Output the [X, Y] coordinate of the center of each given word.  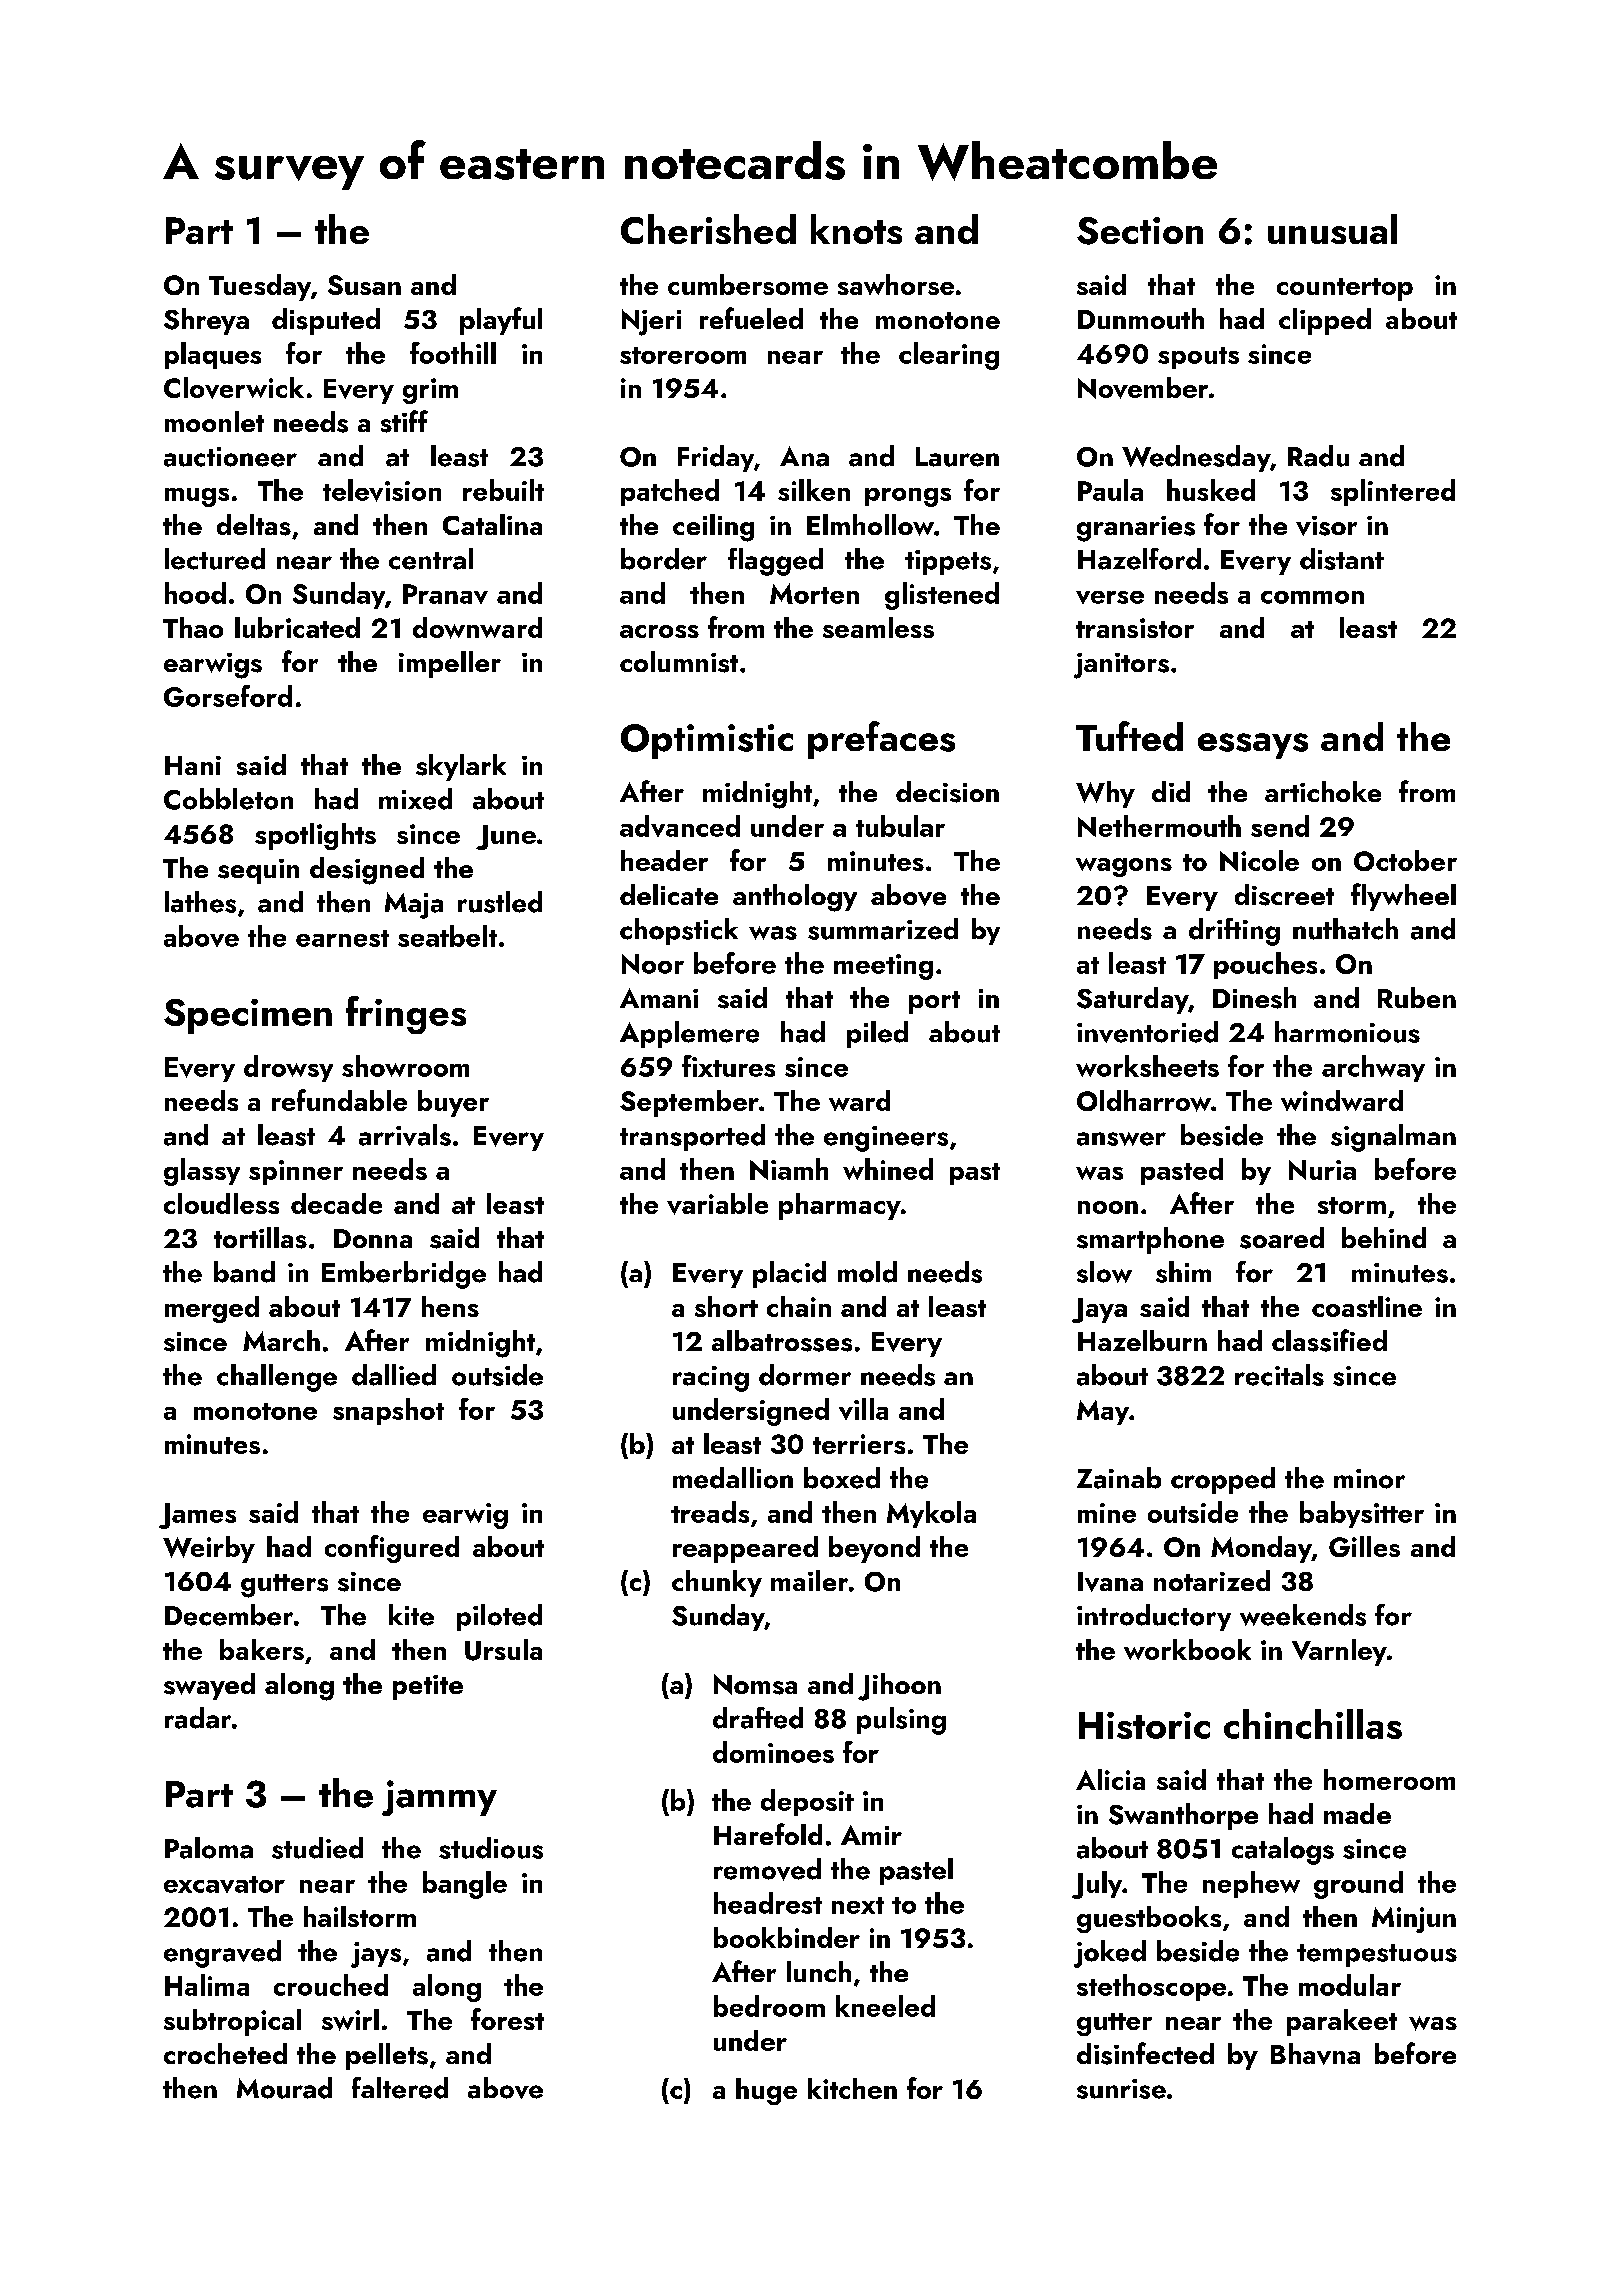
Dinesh [1254, 998]
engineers [886, 1139]
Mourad [284, 2088]
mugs [197, 497]
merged [212, 1309]
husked [1211, 490]
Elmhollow [870, 525]
